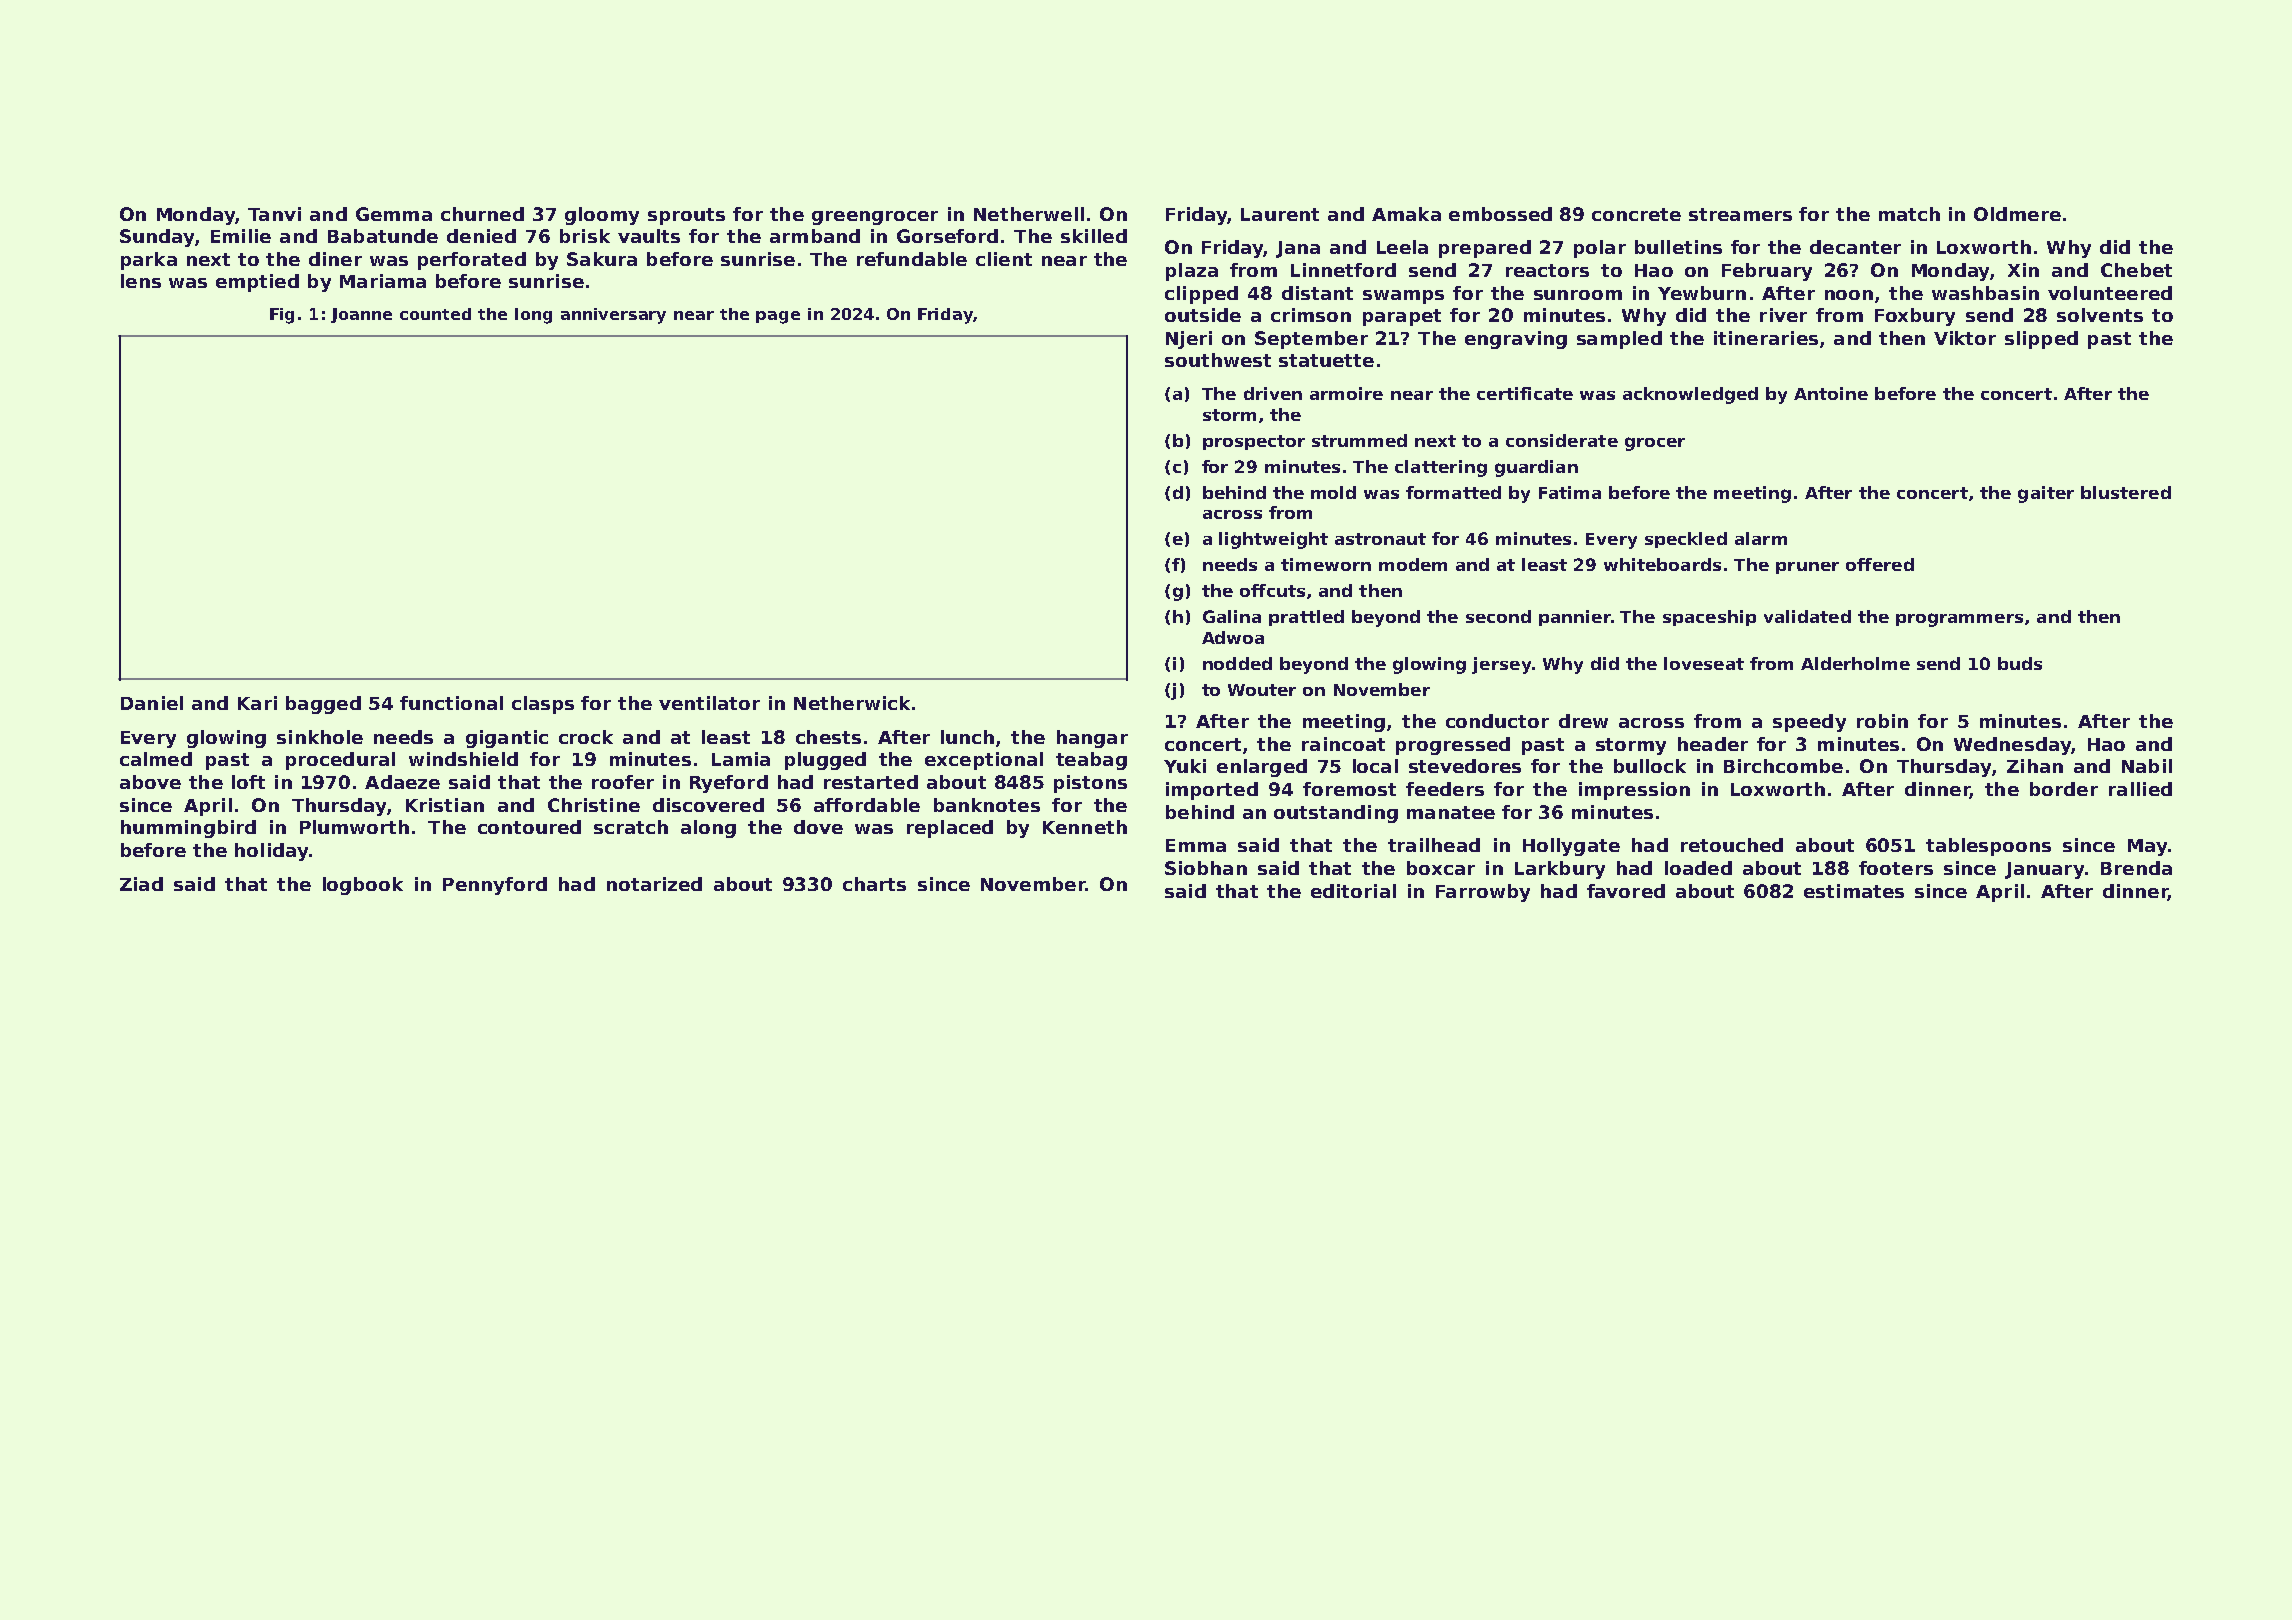 The height and width of the screenshot is (1620, 2292). What do you see at coordinates (1686, 540) in the screenshot?
I see `speckled` at bounding box center [1686, 540].
